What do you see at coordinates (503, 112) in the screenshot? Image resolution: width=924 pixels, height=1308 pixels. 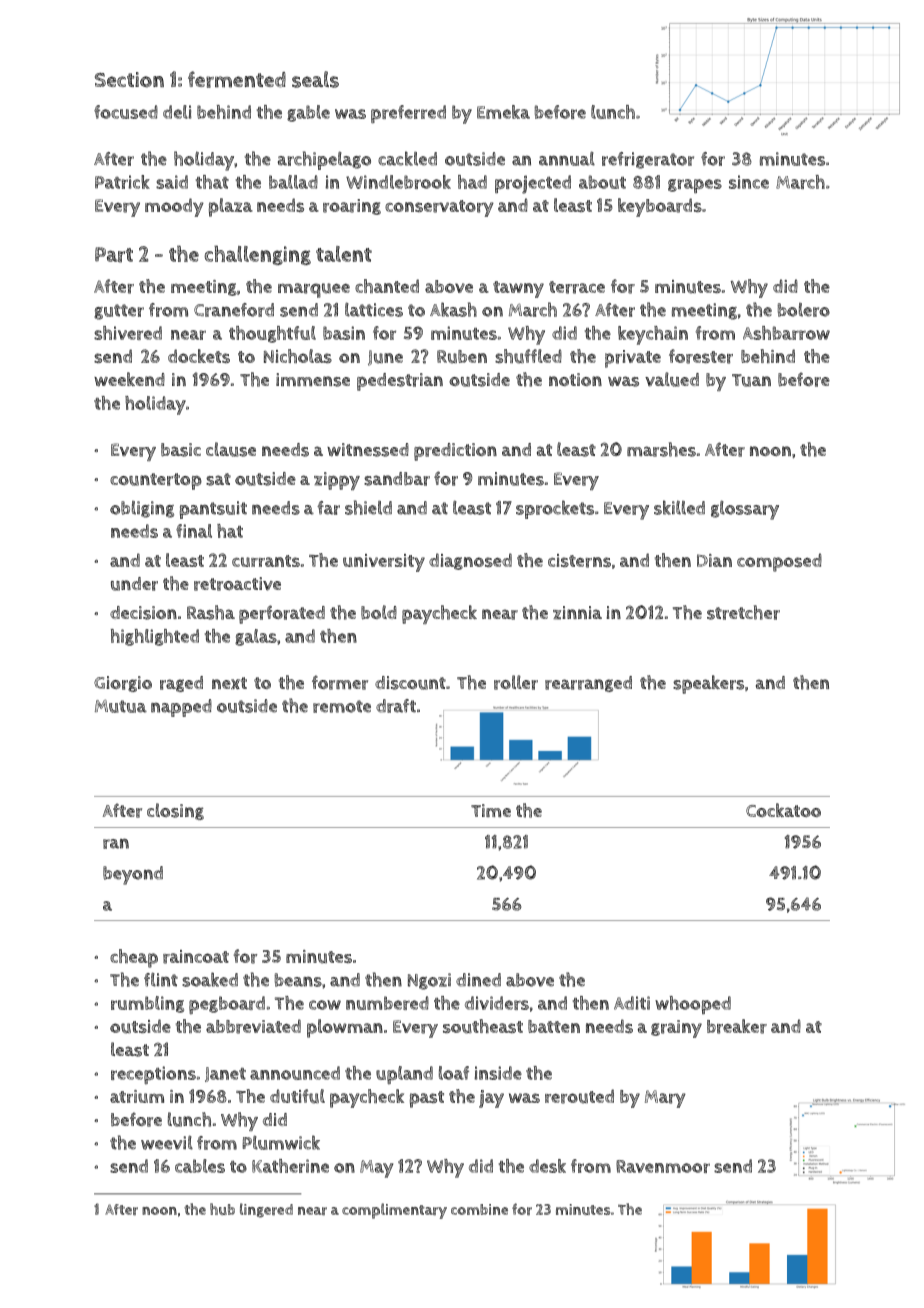 I see `Emeka` at bounding box center [503, 112].
